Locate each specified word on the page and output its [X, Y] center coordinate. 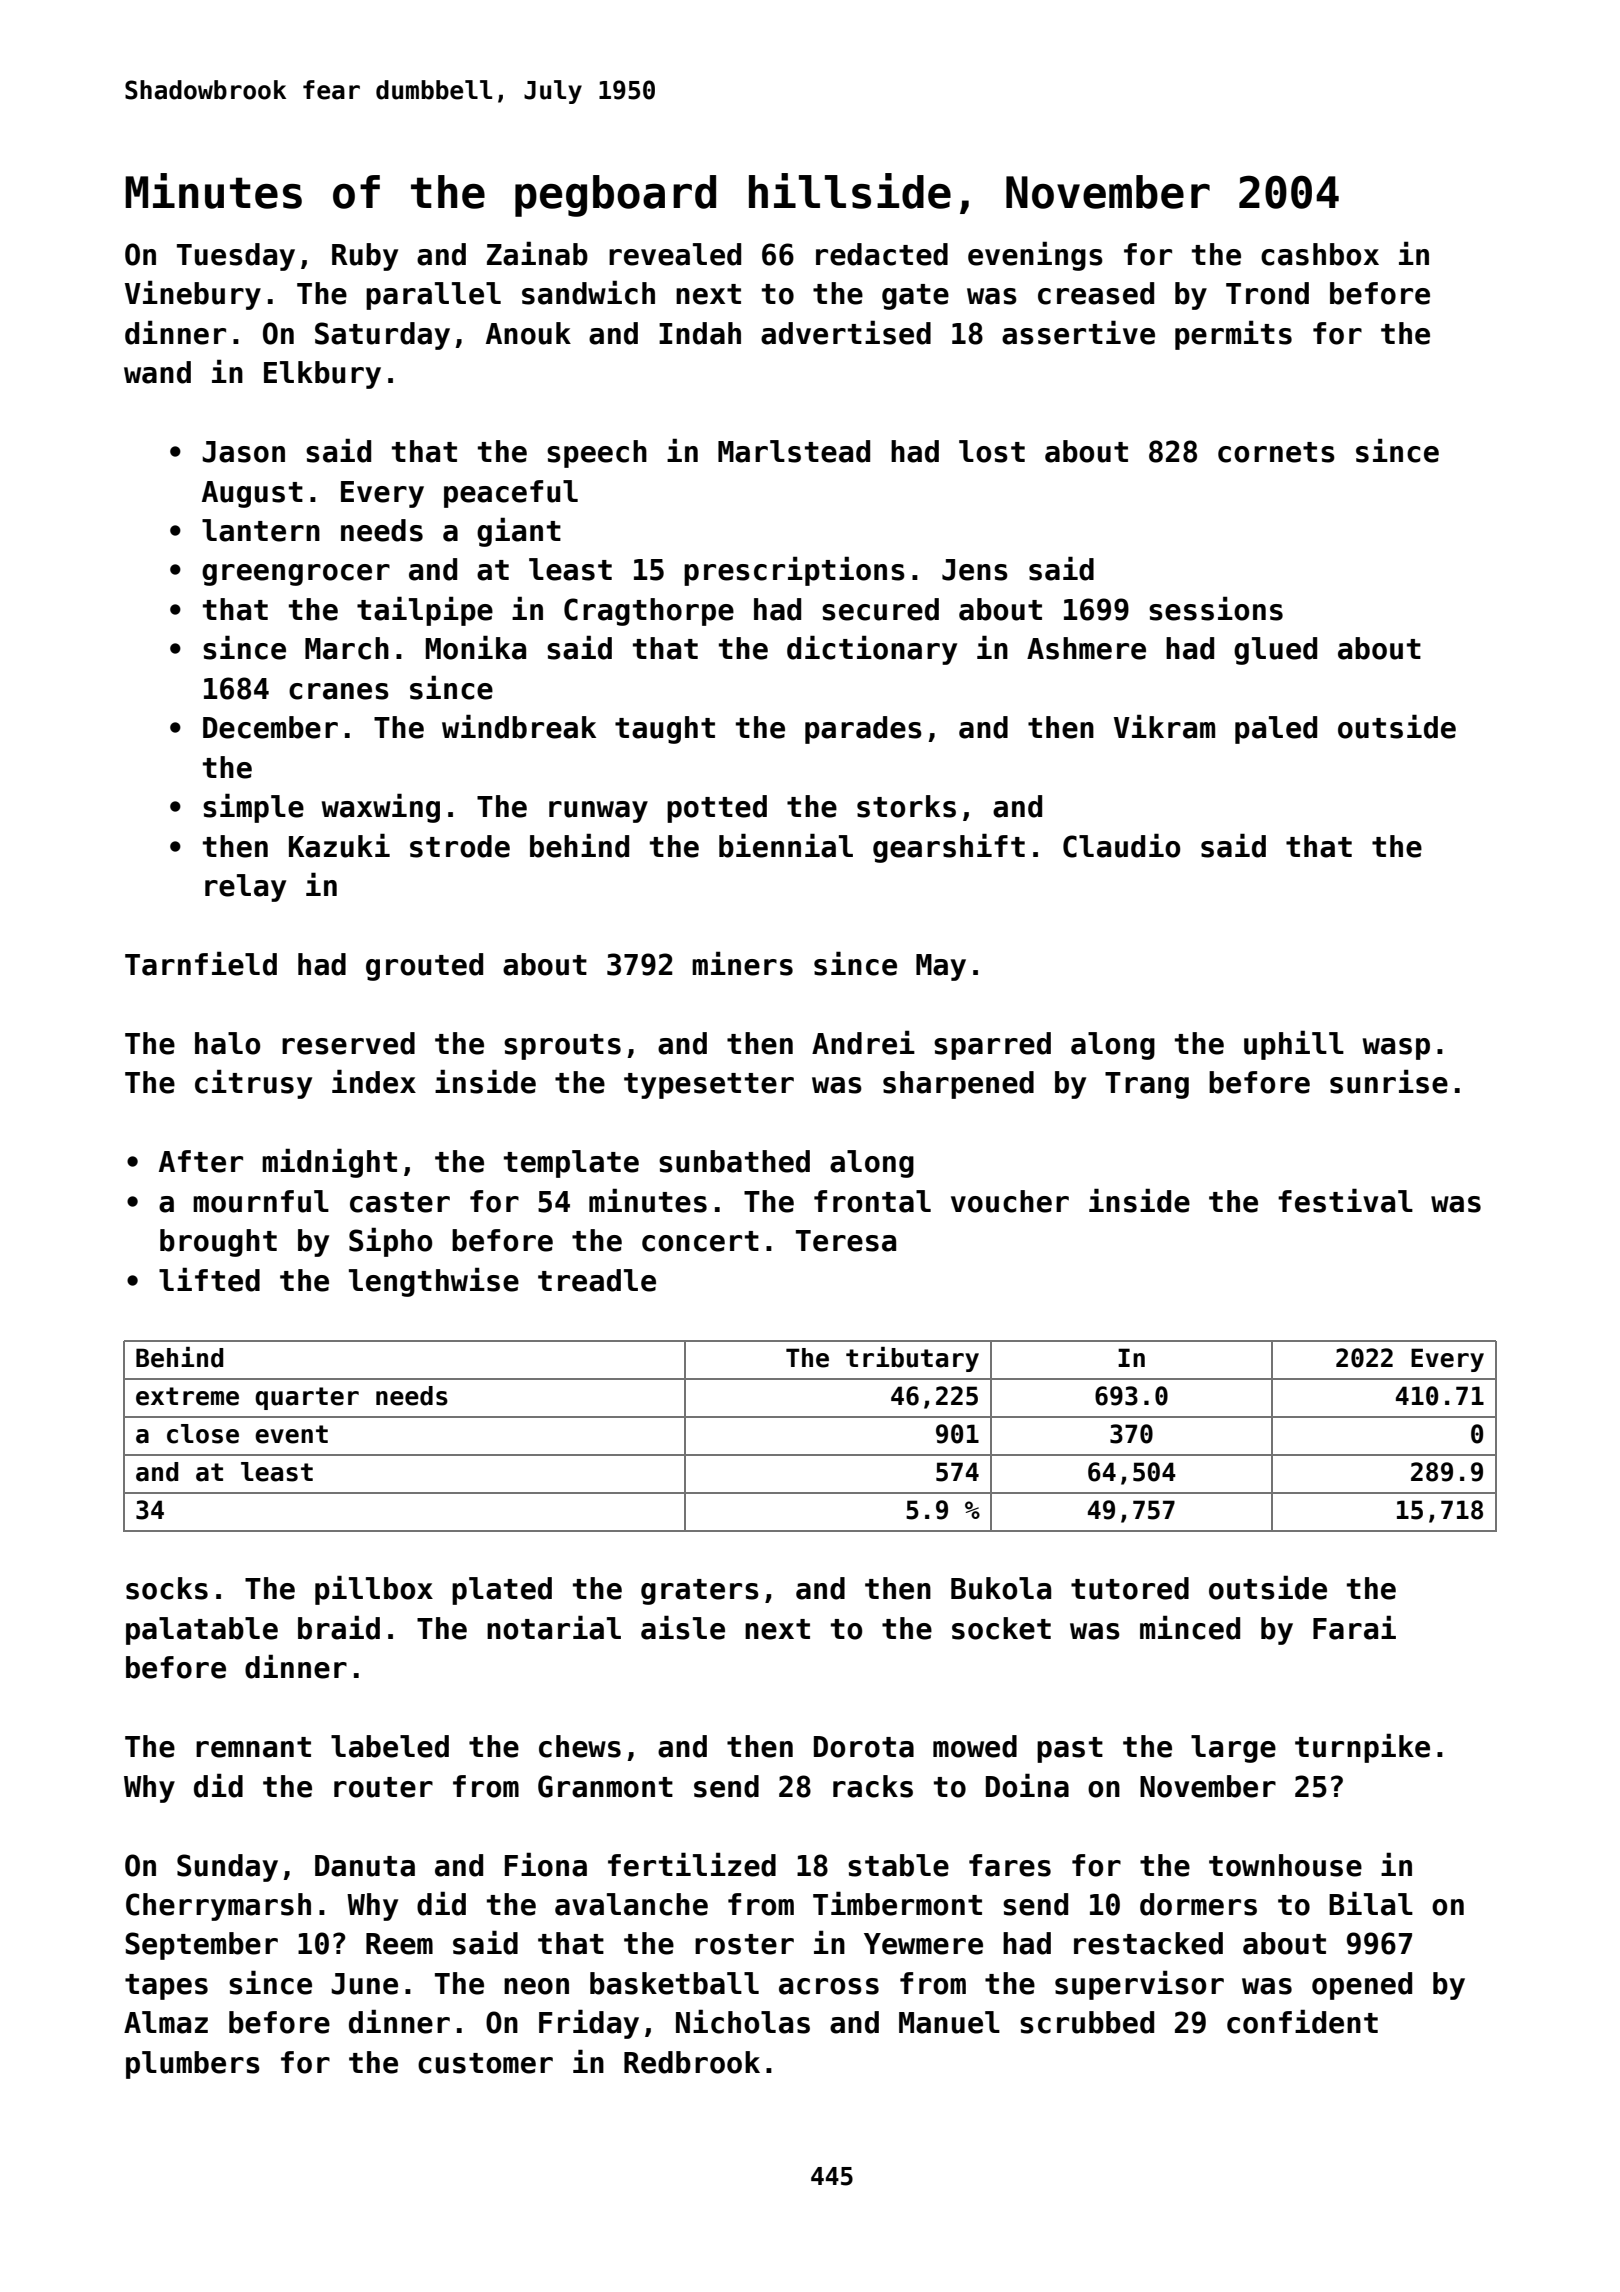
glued [1275, 651]
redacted [882, 254]
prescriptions [794, 571]
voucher [1010, 1201]
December [270, 727]
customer [485, 2063]
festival [1345, 1200]
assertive [1078, 332]
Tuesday [236, 257]
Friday [589, 2024]
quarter [307, 1398]
